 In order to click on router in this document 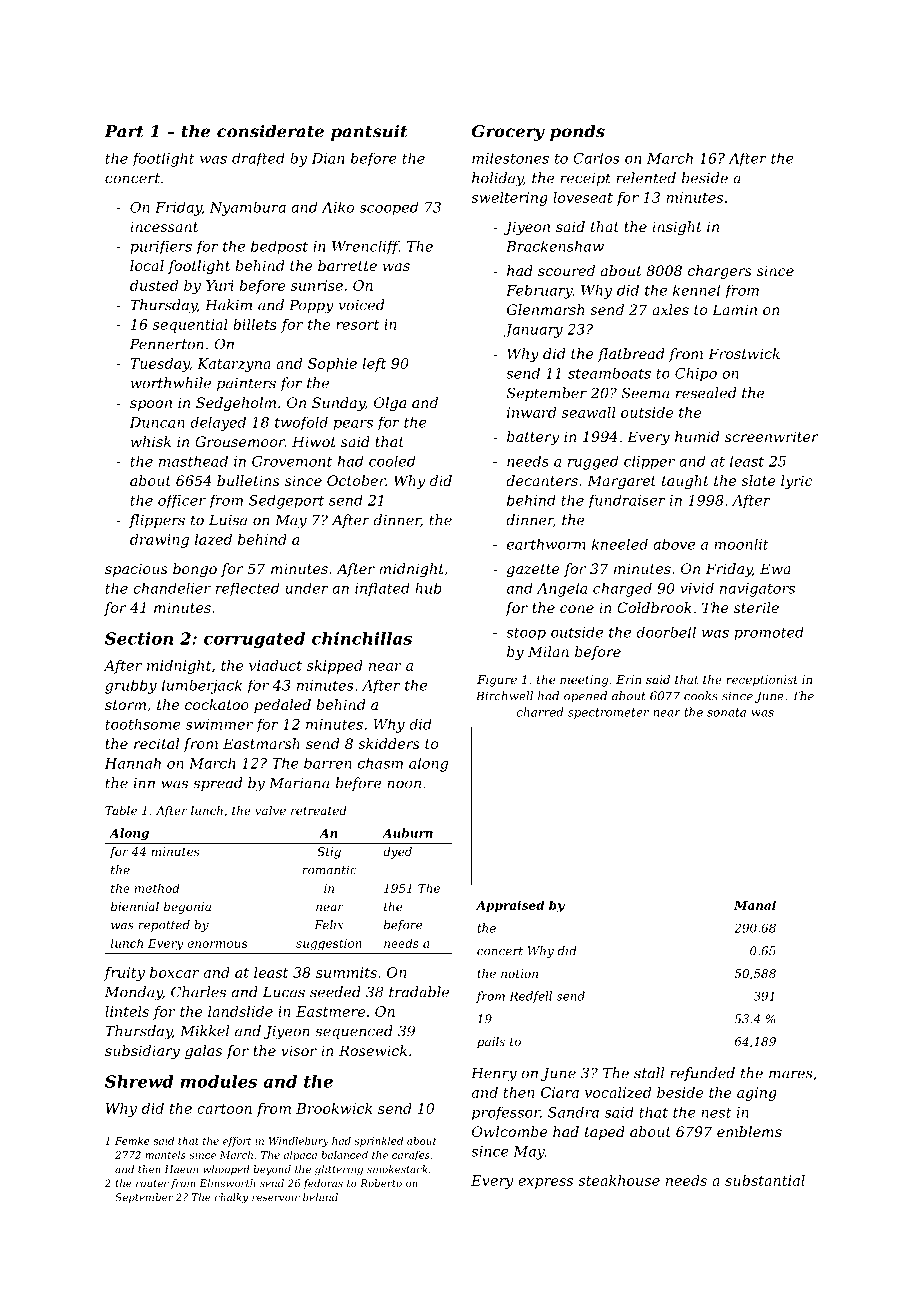, I will do `click(152, 1183)`.
